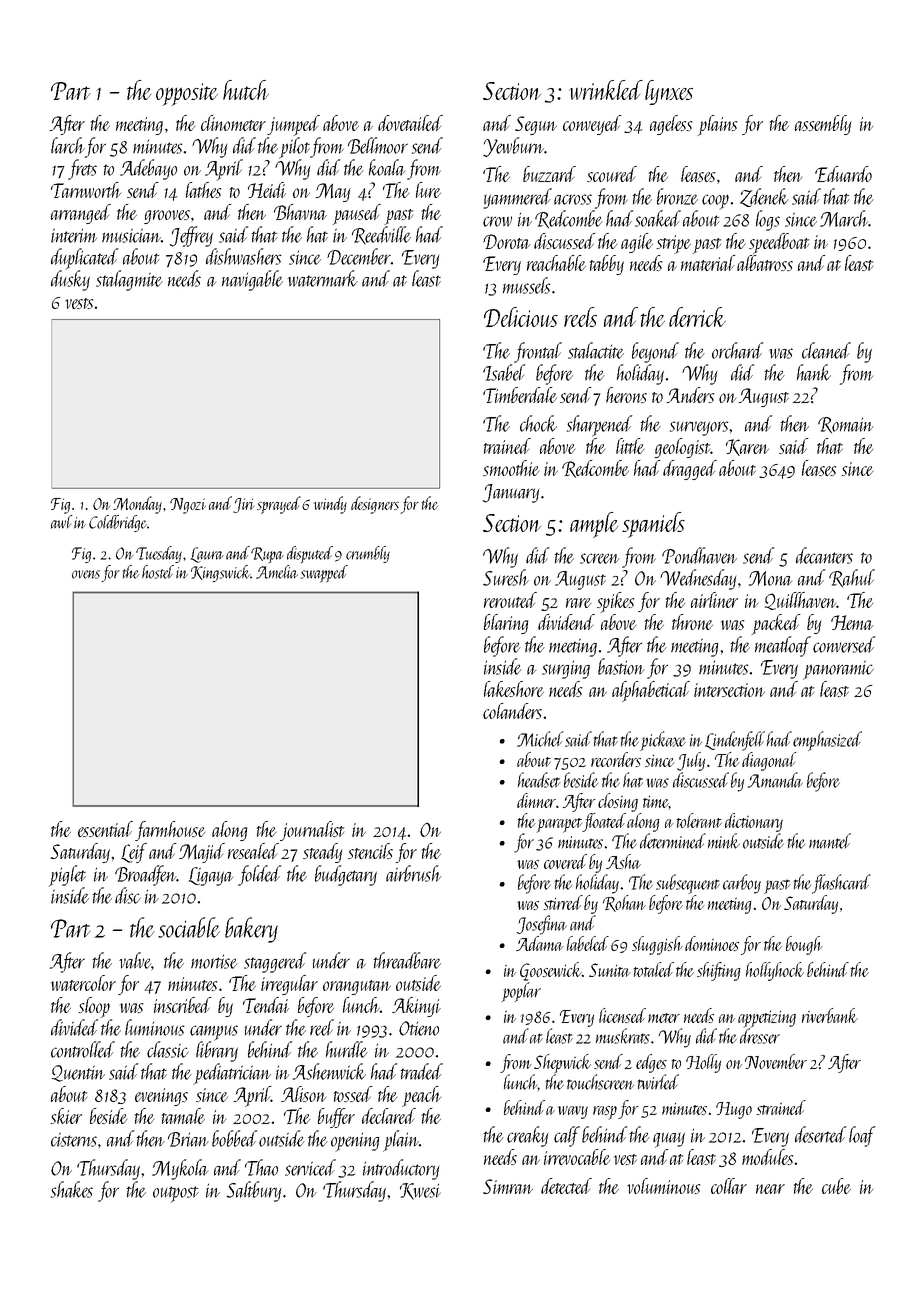 This page has height=1314, width=924. Describe the element at coordinates (129, 280) in the page. I see `stalagmite` at that location.
